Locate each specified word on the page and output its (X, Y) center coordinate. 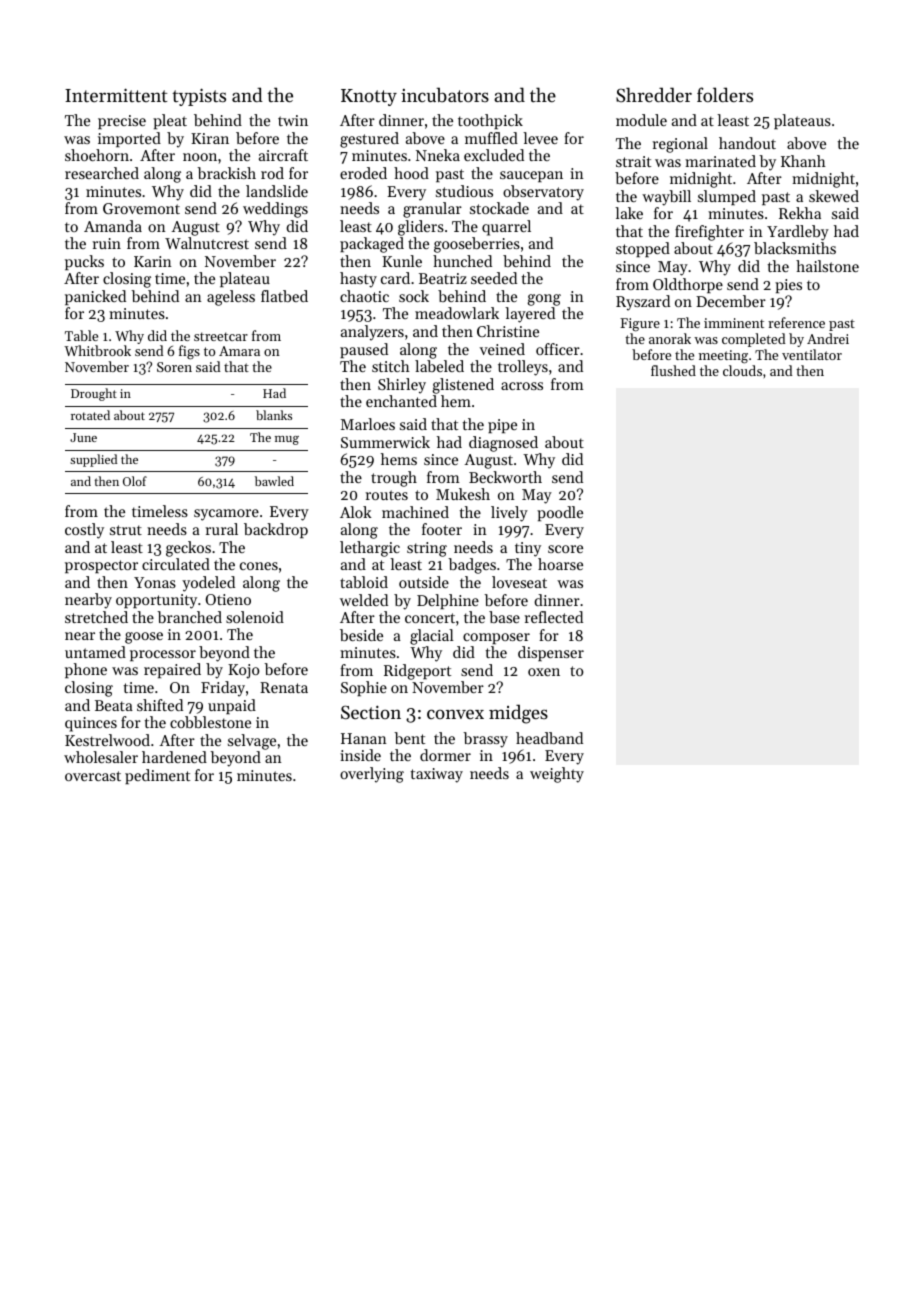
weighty (557, 775)
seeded (494, 278)
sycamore (226, 515)
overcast (93, 776)
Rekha (800, 213)
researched (102, 173)
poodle (560, 513)
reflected (554, 617)
